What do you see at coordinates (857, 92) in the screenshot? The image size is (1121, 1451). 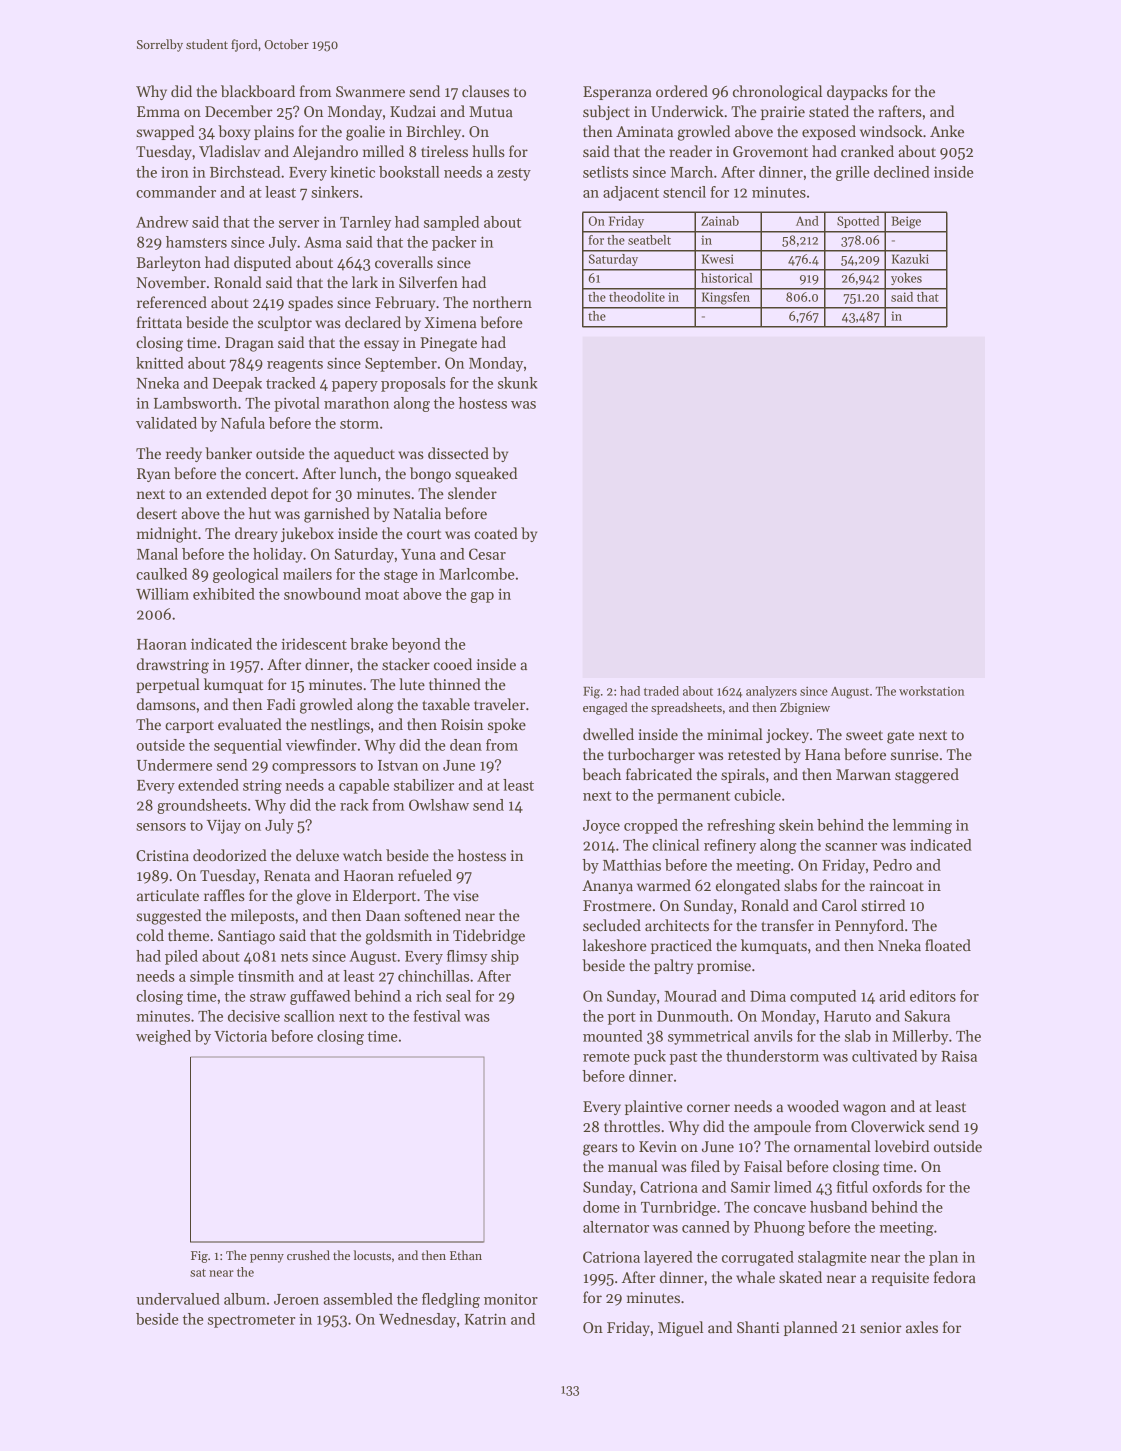 I see `daypacks` at bounding box center [857, 92].
